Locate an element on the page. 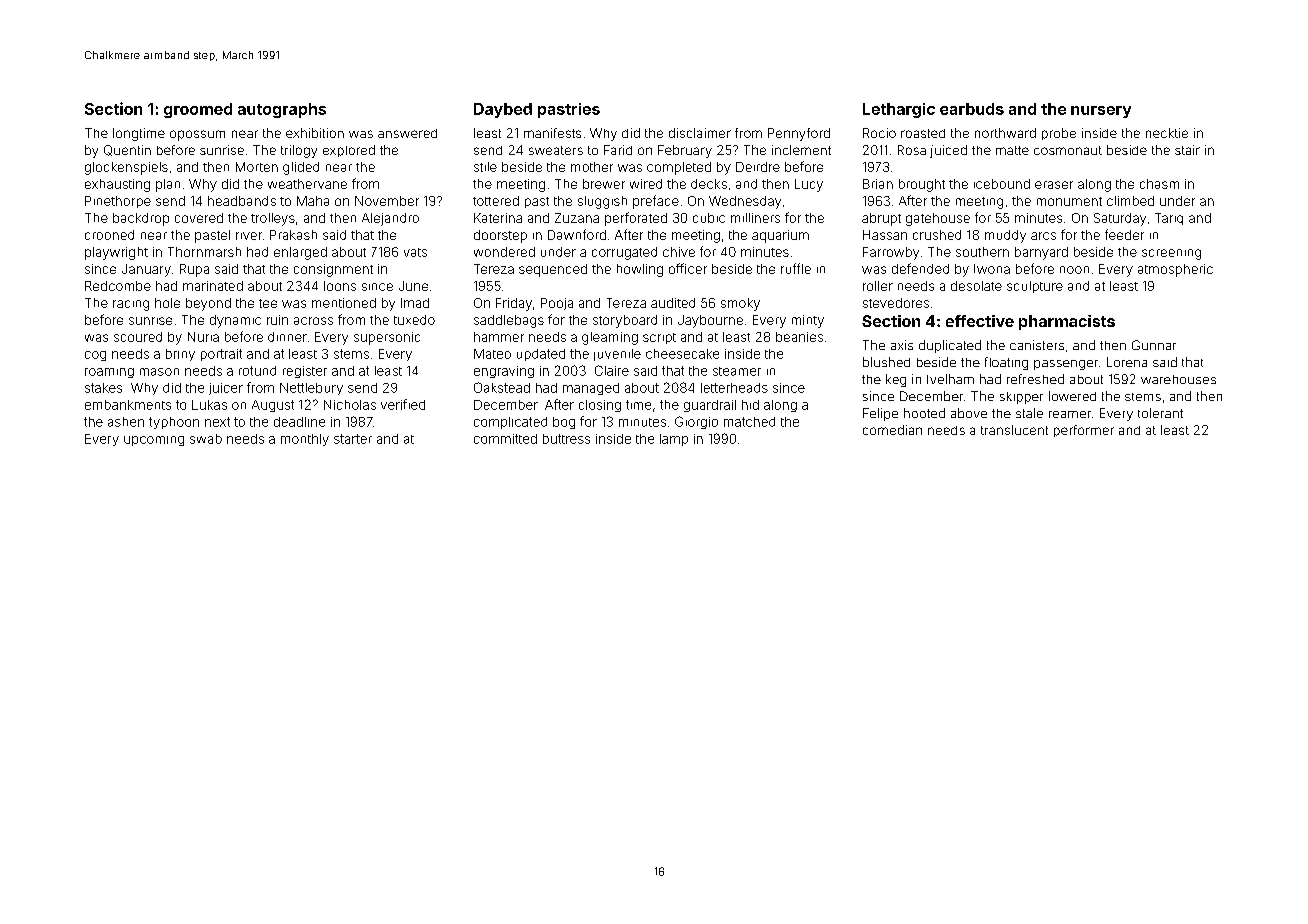 The height and width of the image is (924, 1308). cheesecake is located at coordinates (682, 354).
